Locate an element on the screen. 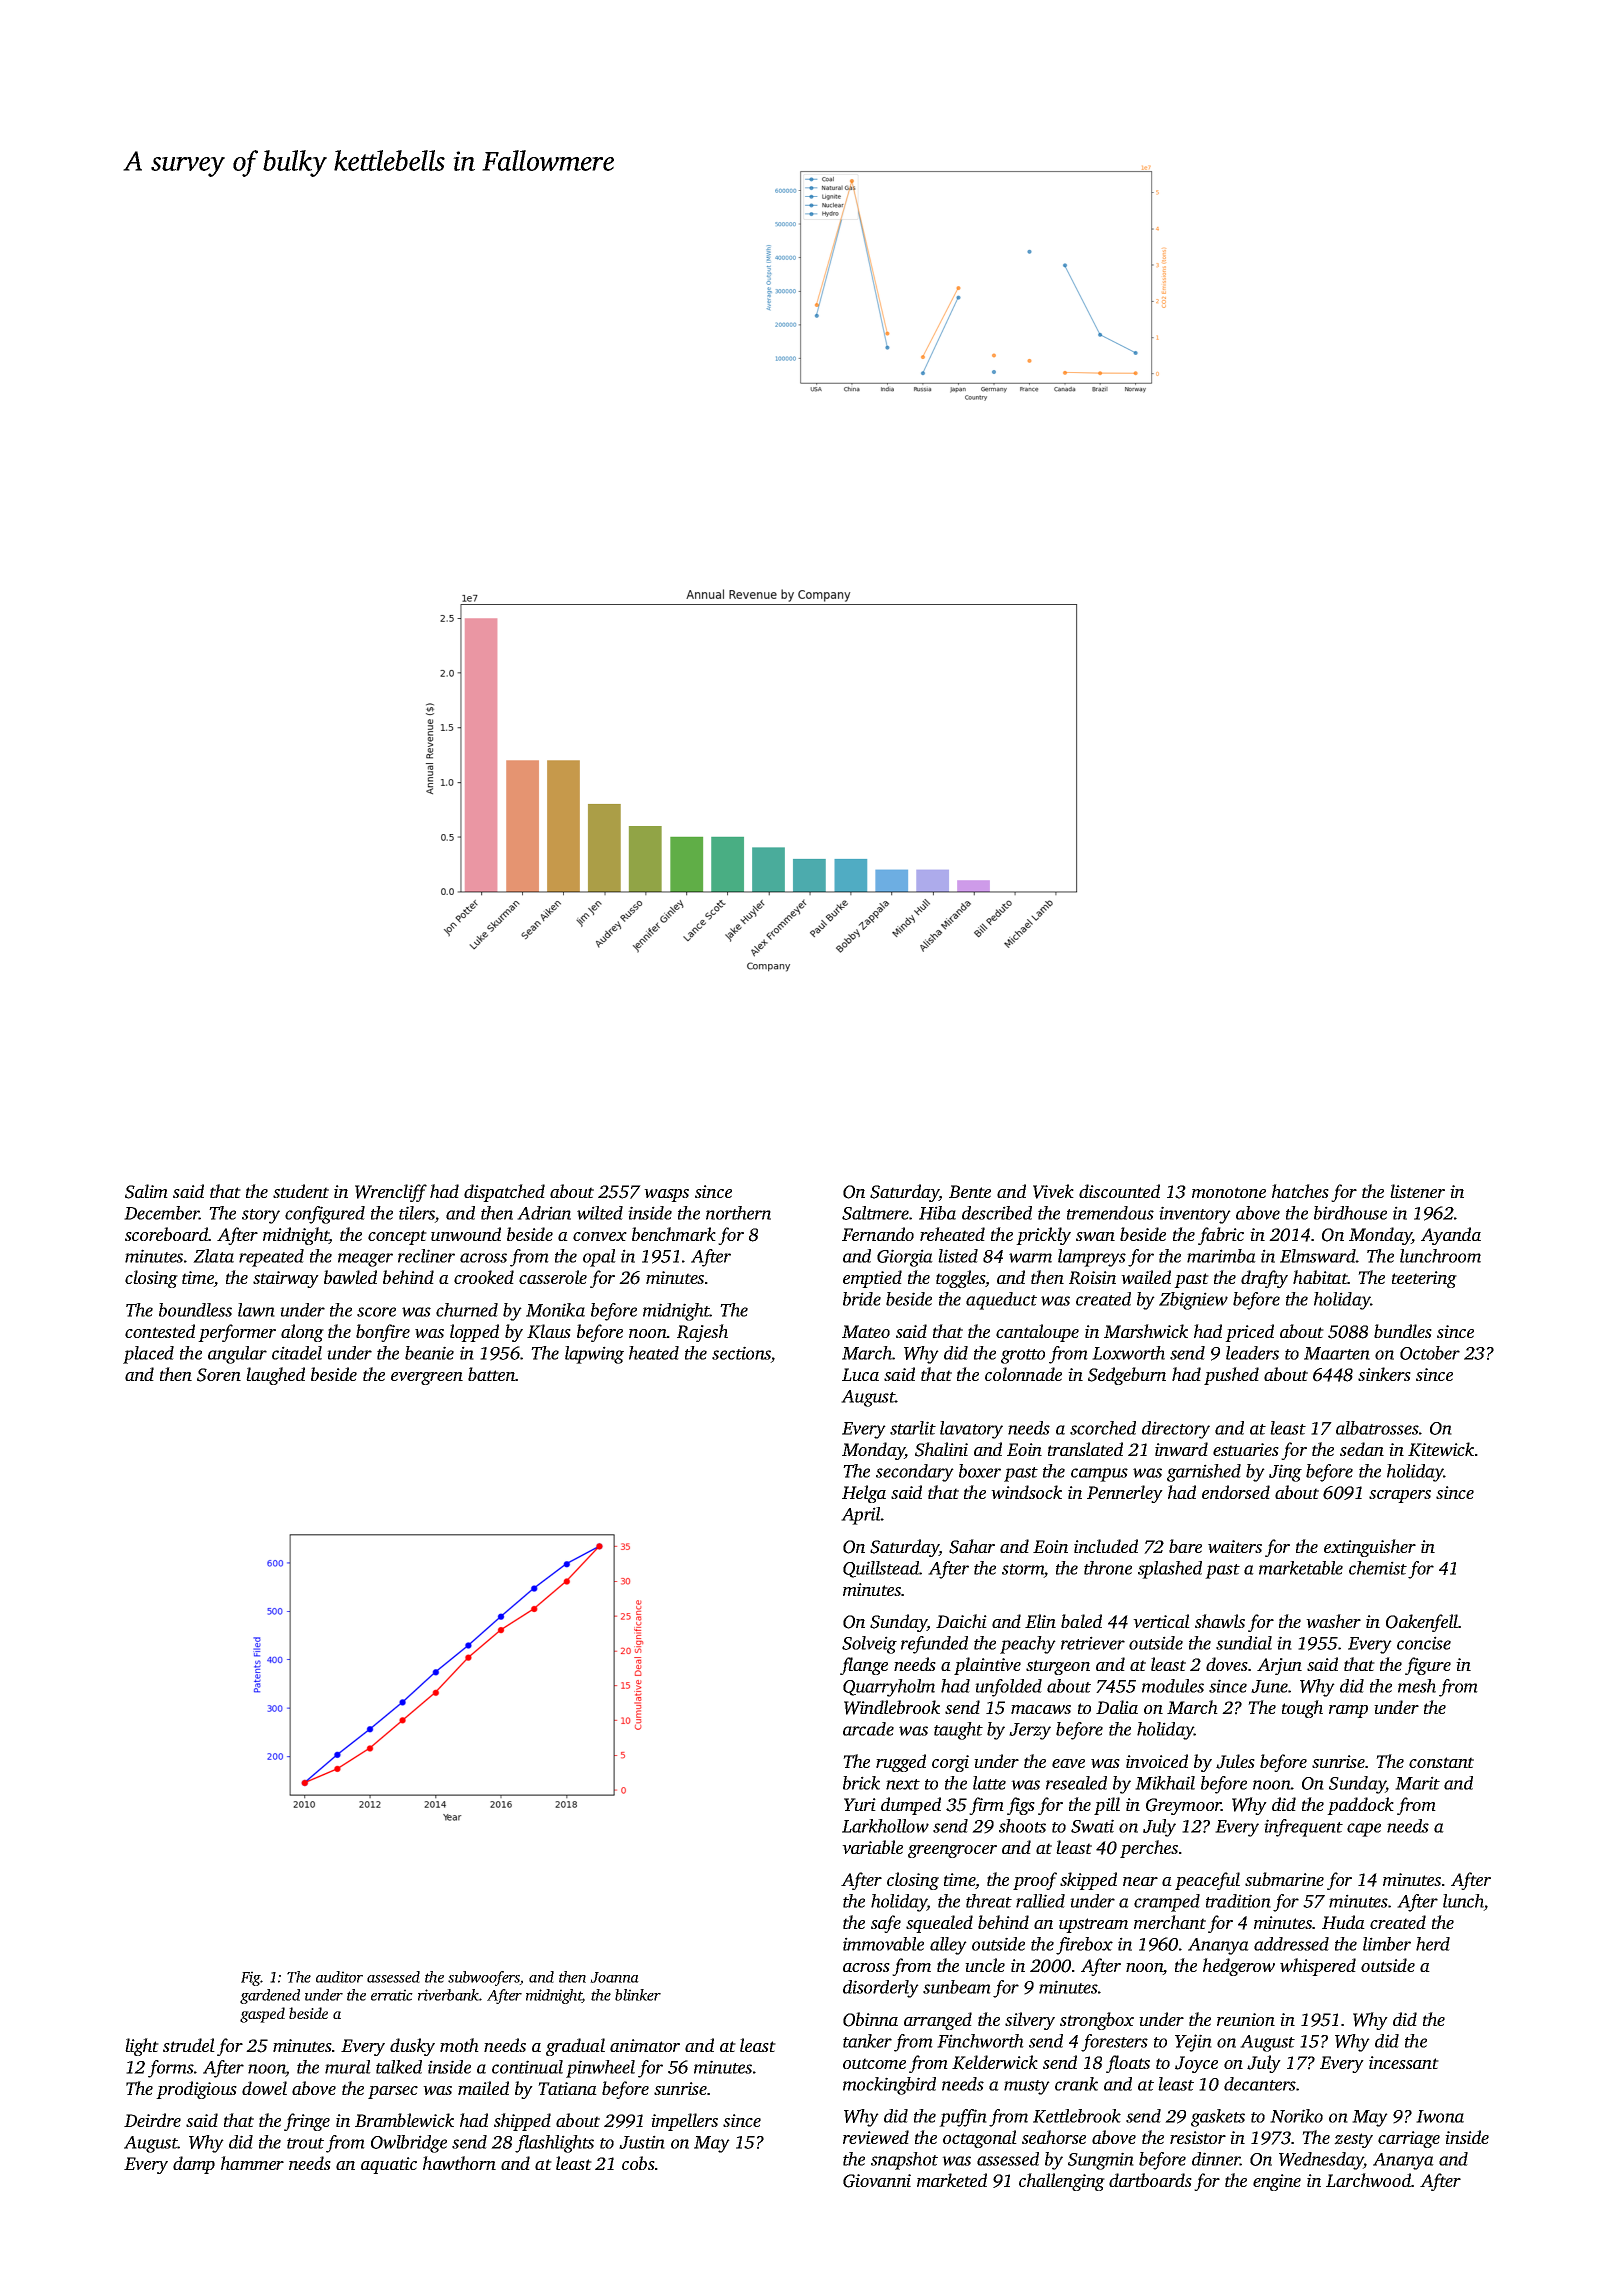  priced is located at coordinates (1249, 1333).
